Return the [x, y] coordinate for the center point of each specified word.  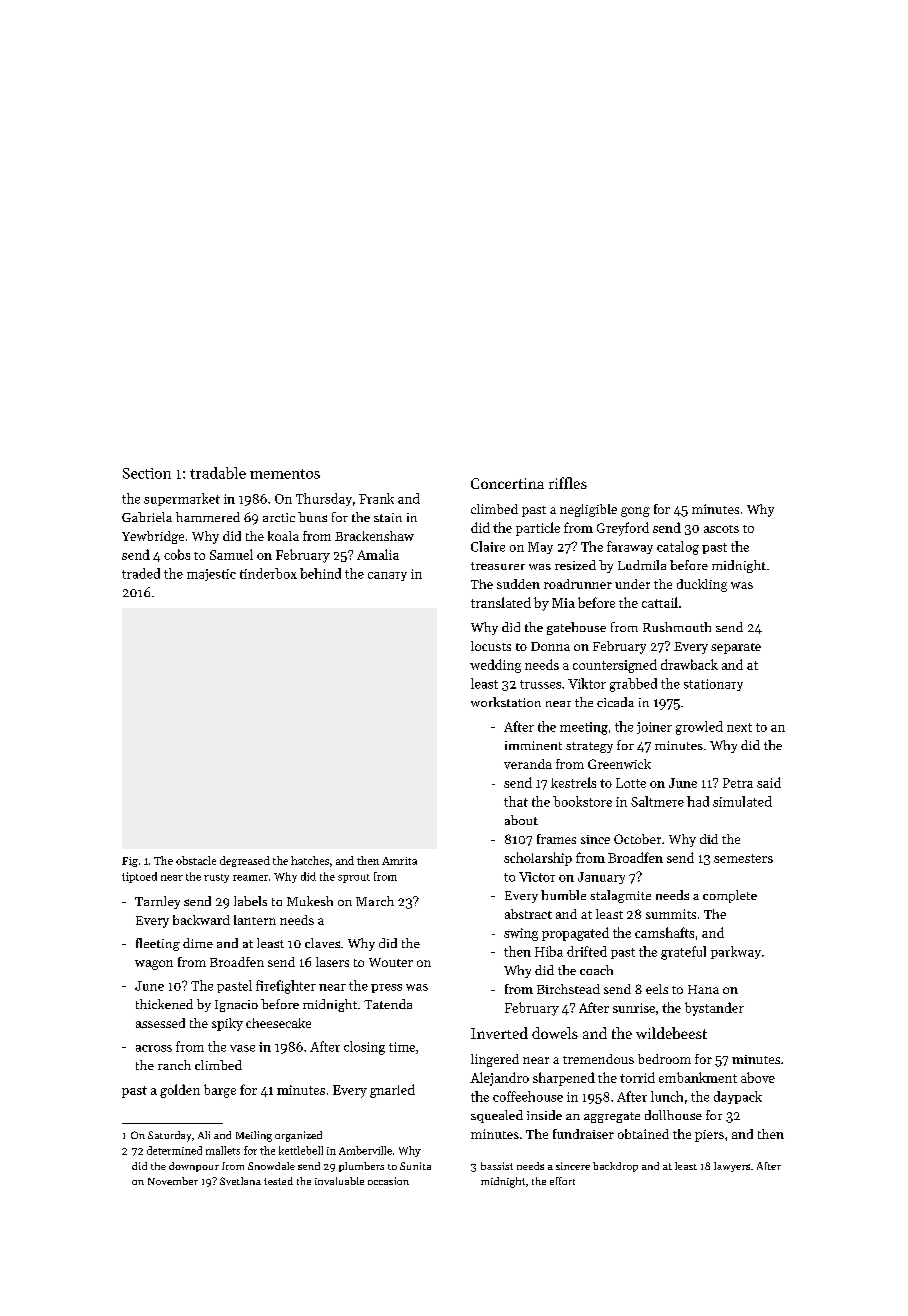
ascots [721, 529]
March [375, 901]
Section [147, 473]
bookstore [582, 801]
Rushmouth [677, 627]
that [516, 801]
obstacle [196, 860]
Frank [376, 498]
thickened [164, 1004]
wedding [495, 666]
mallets [223, 1150]
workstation [506, 702]
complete [730, 896]
